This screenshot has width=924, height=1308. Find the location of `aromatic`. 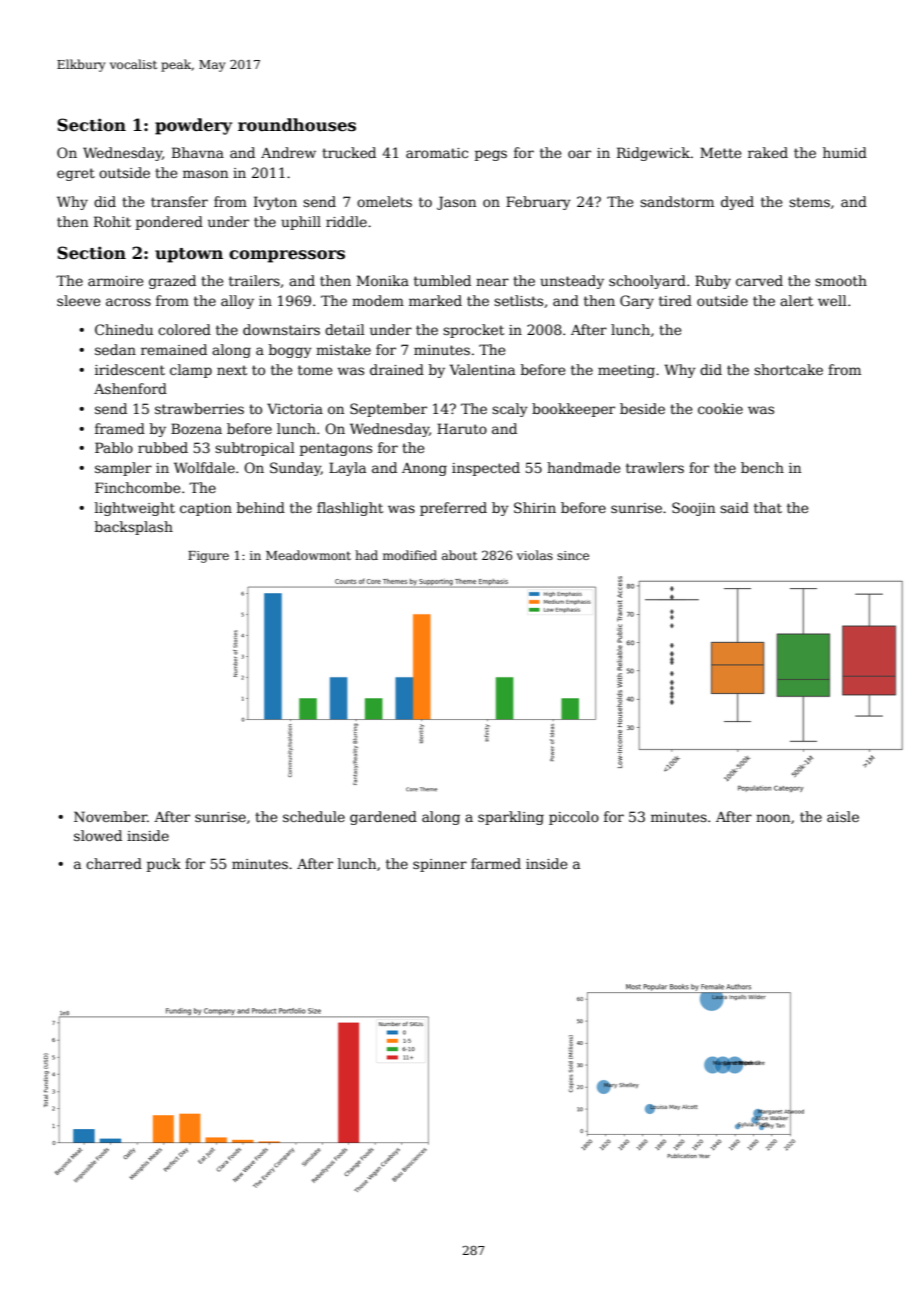

aromatic is located at coordinates (437, 153).
